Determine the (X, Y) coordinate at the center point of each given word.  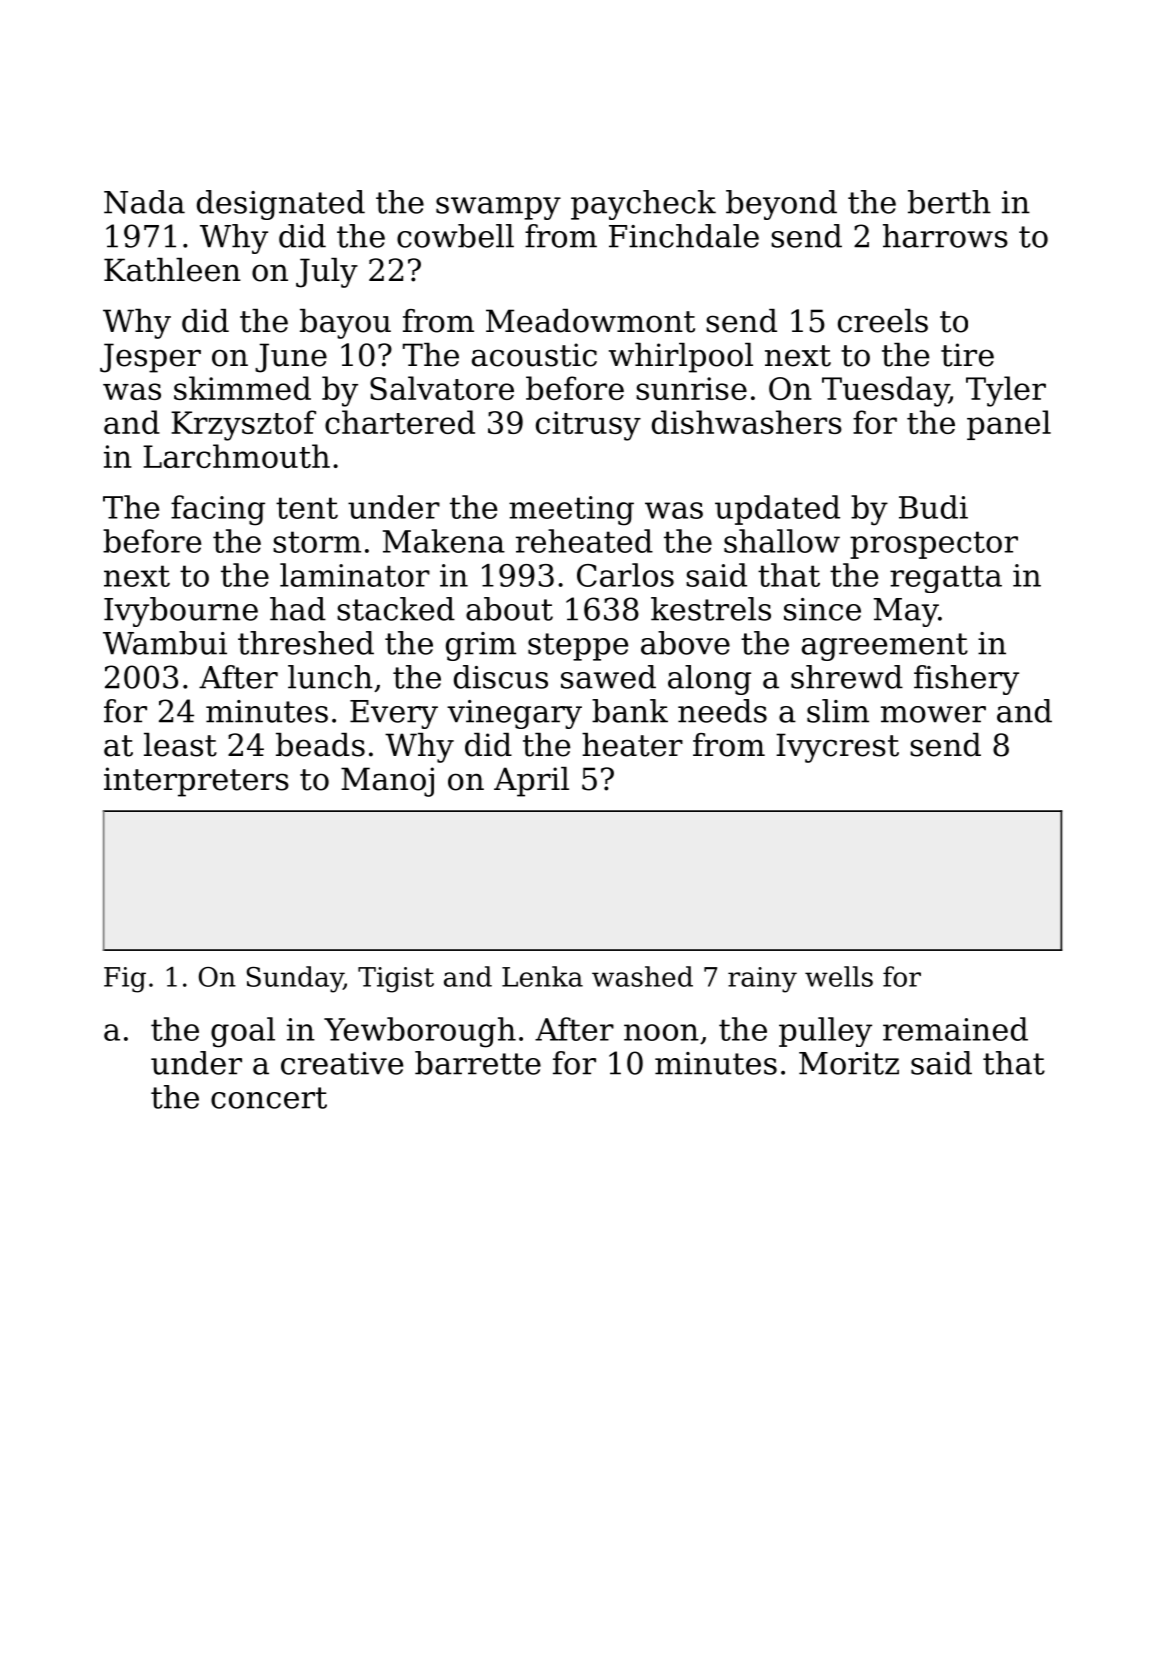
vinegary (514, 714)
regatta (946, 579)
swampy (498, 208)
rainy (762, 980)
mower (933, 714)
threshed (306, 643)
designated (281, 205)
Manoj (387, 782)
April (531, 782)
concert (269, 1098)
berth (949, 202)
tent (307, 508)
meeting (571, 511)
